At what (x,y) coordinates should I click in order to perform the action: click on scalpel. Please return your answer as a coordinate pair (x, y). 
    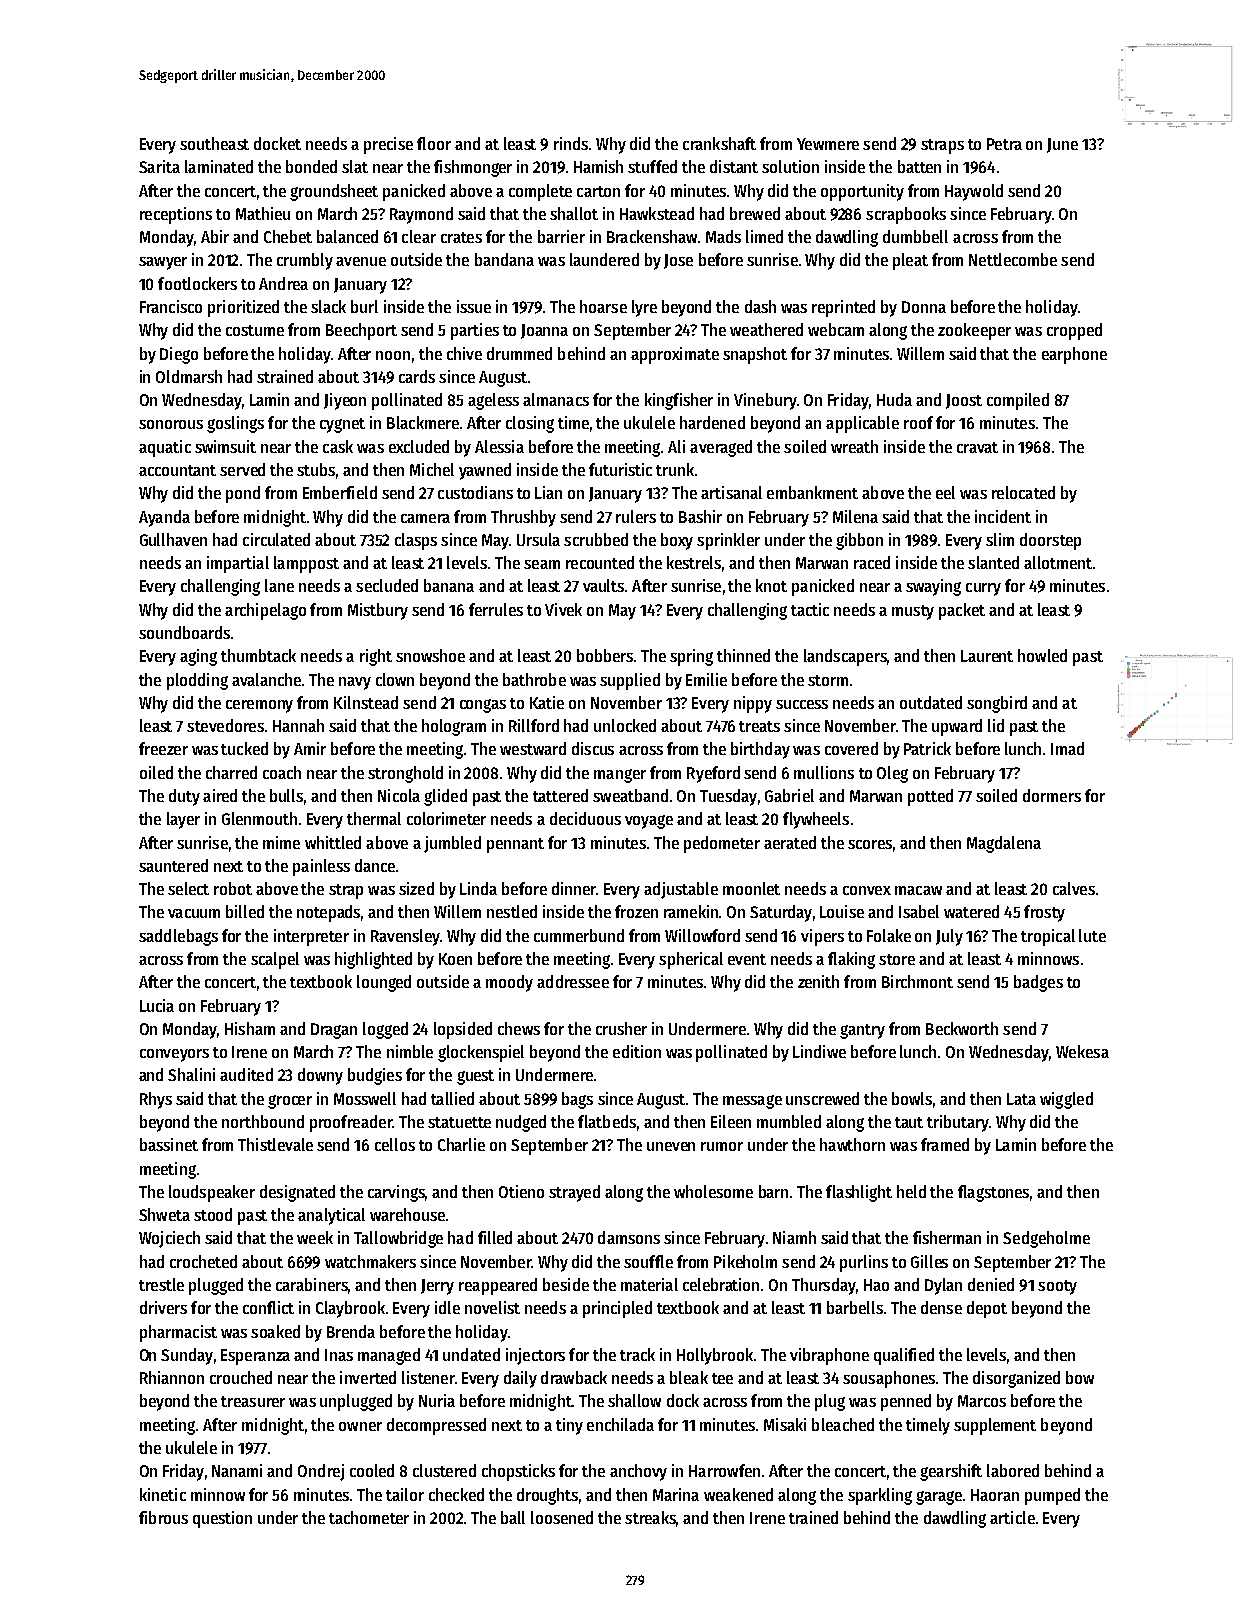
    Looking at the image, I should click on (275, 960).
